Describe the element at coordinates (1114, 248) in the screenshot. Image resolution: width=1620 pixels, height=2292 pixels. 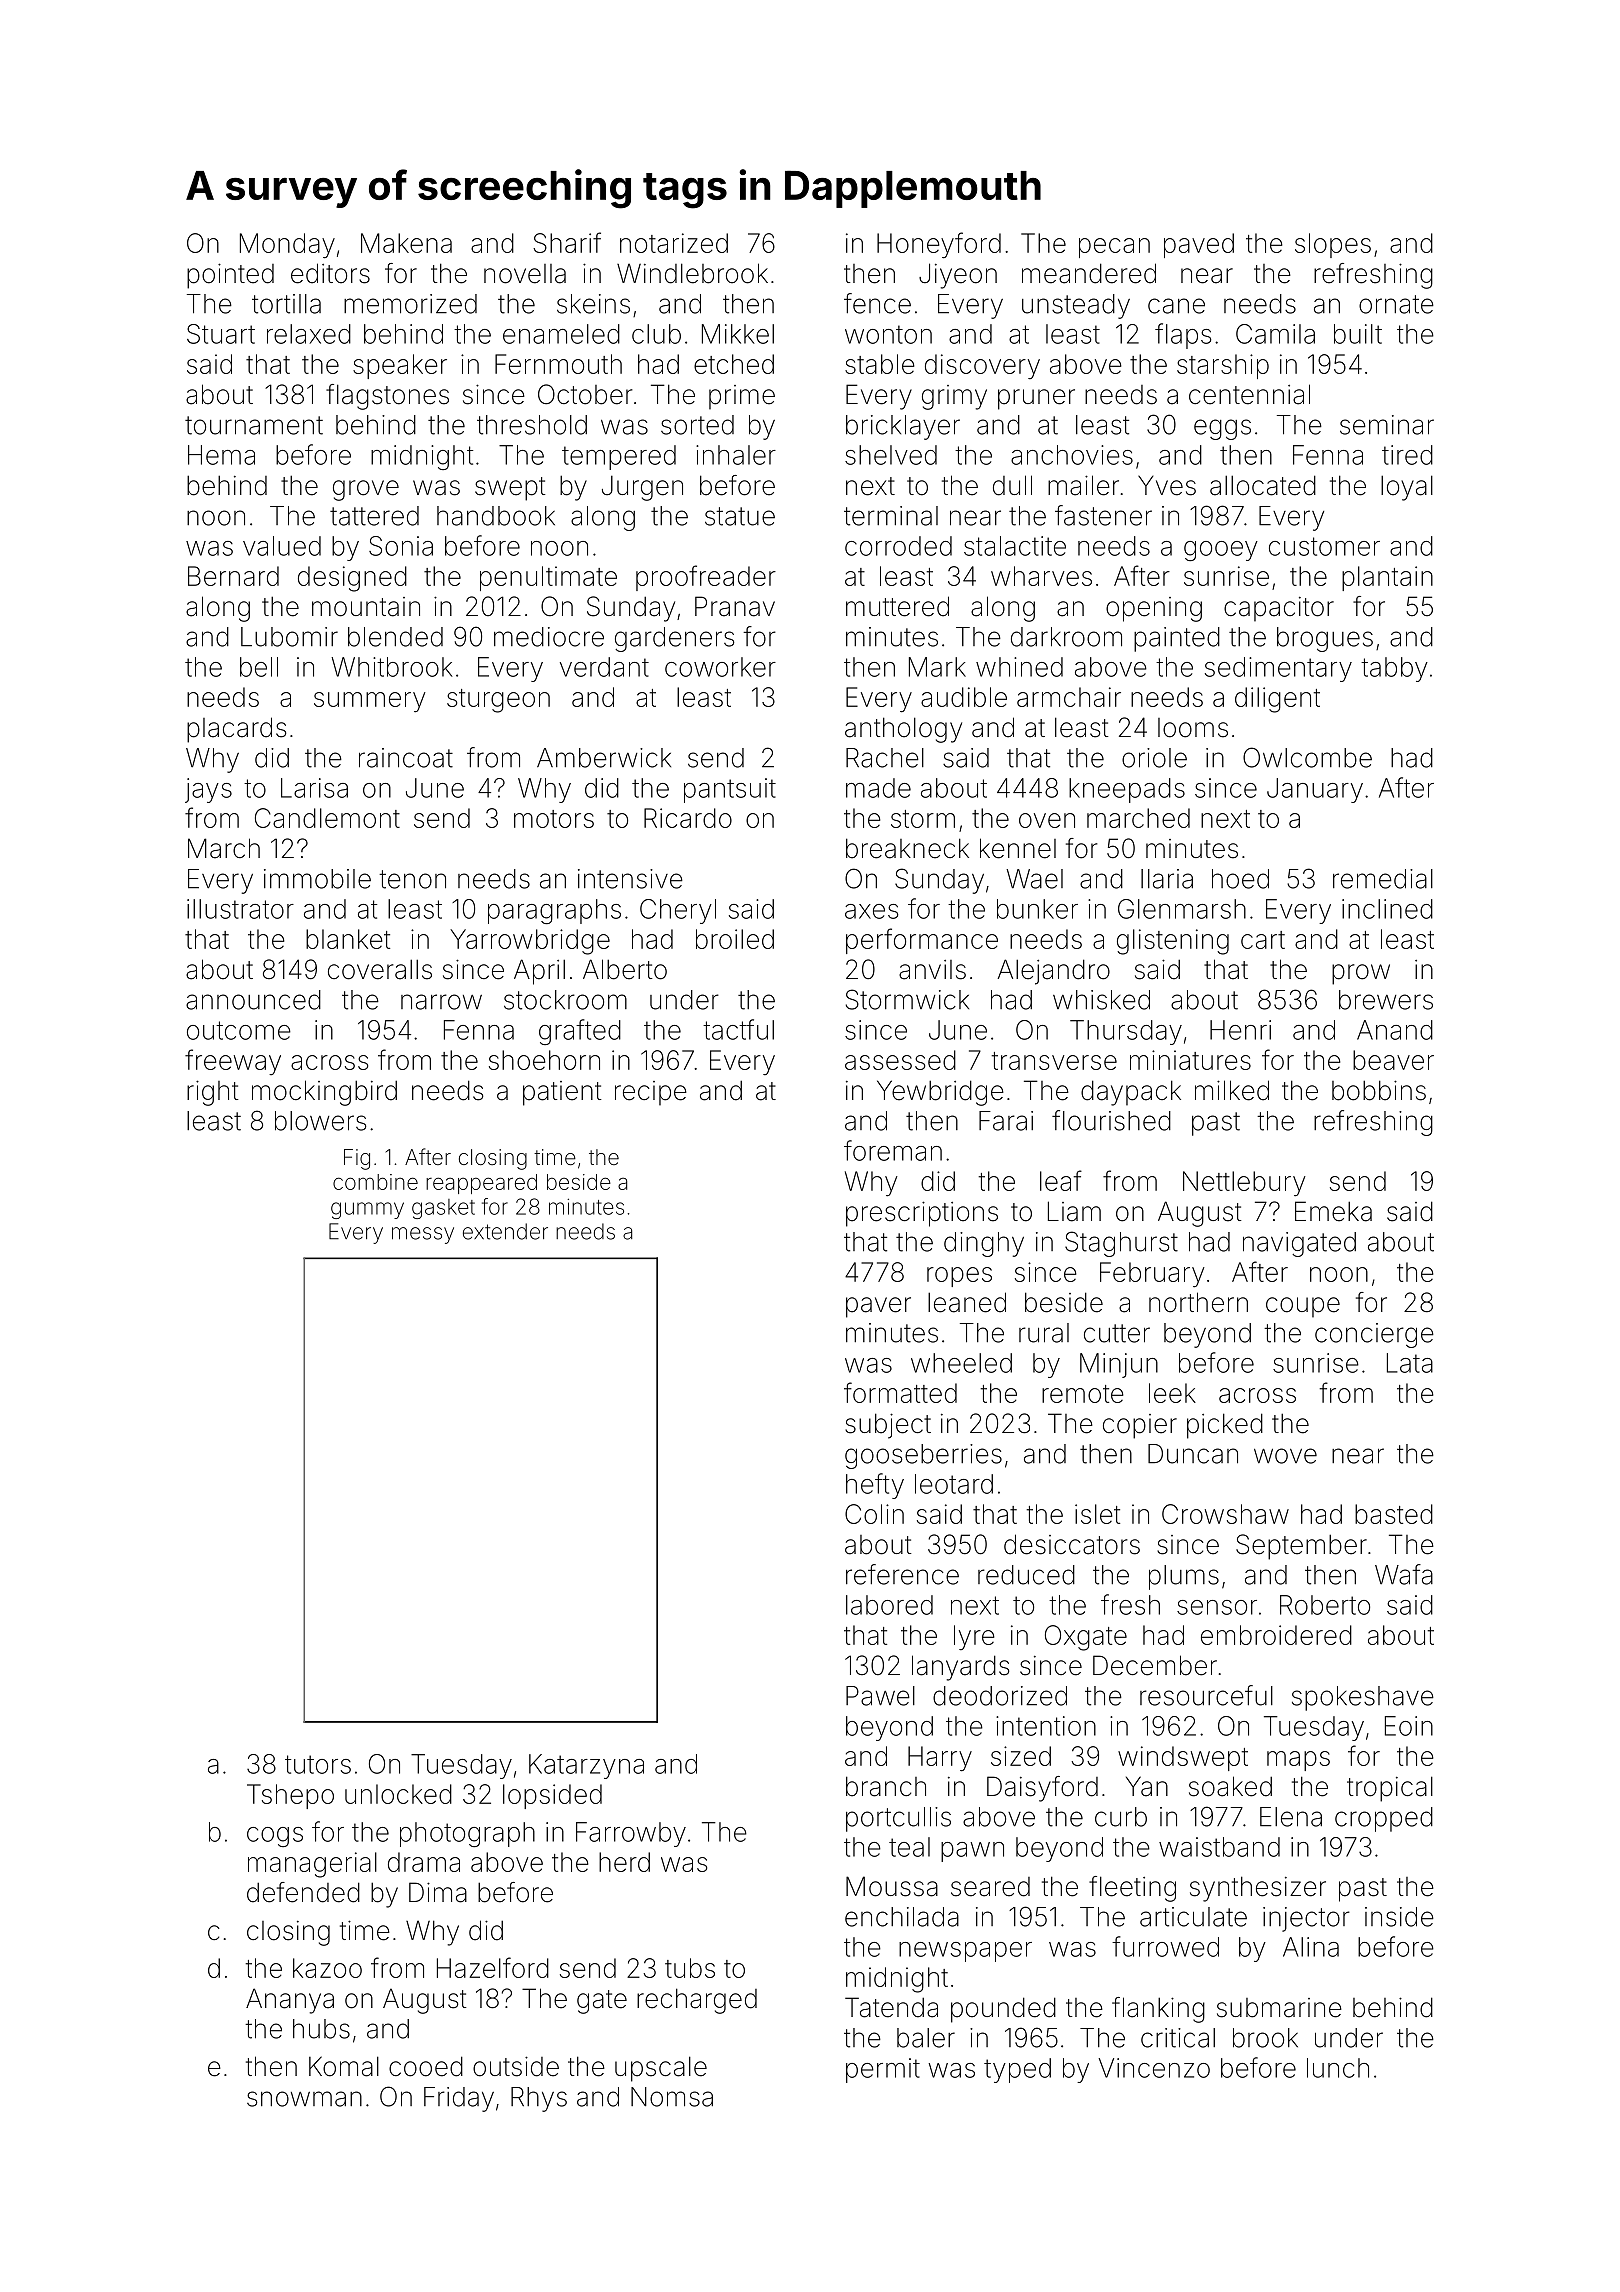
I see `pecan` at that location.
